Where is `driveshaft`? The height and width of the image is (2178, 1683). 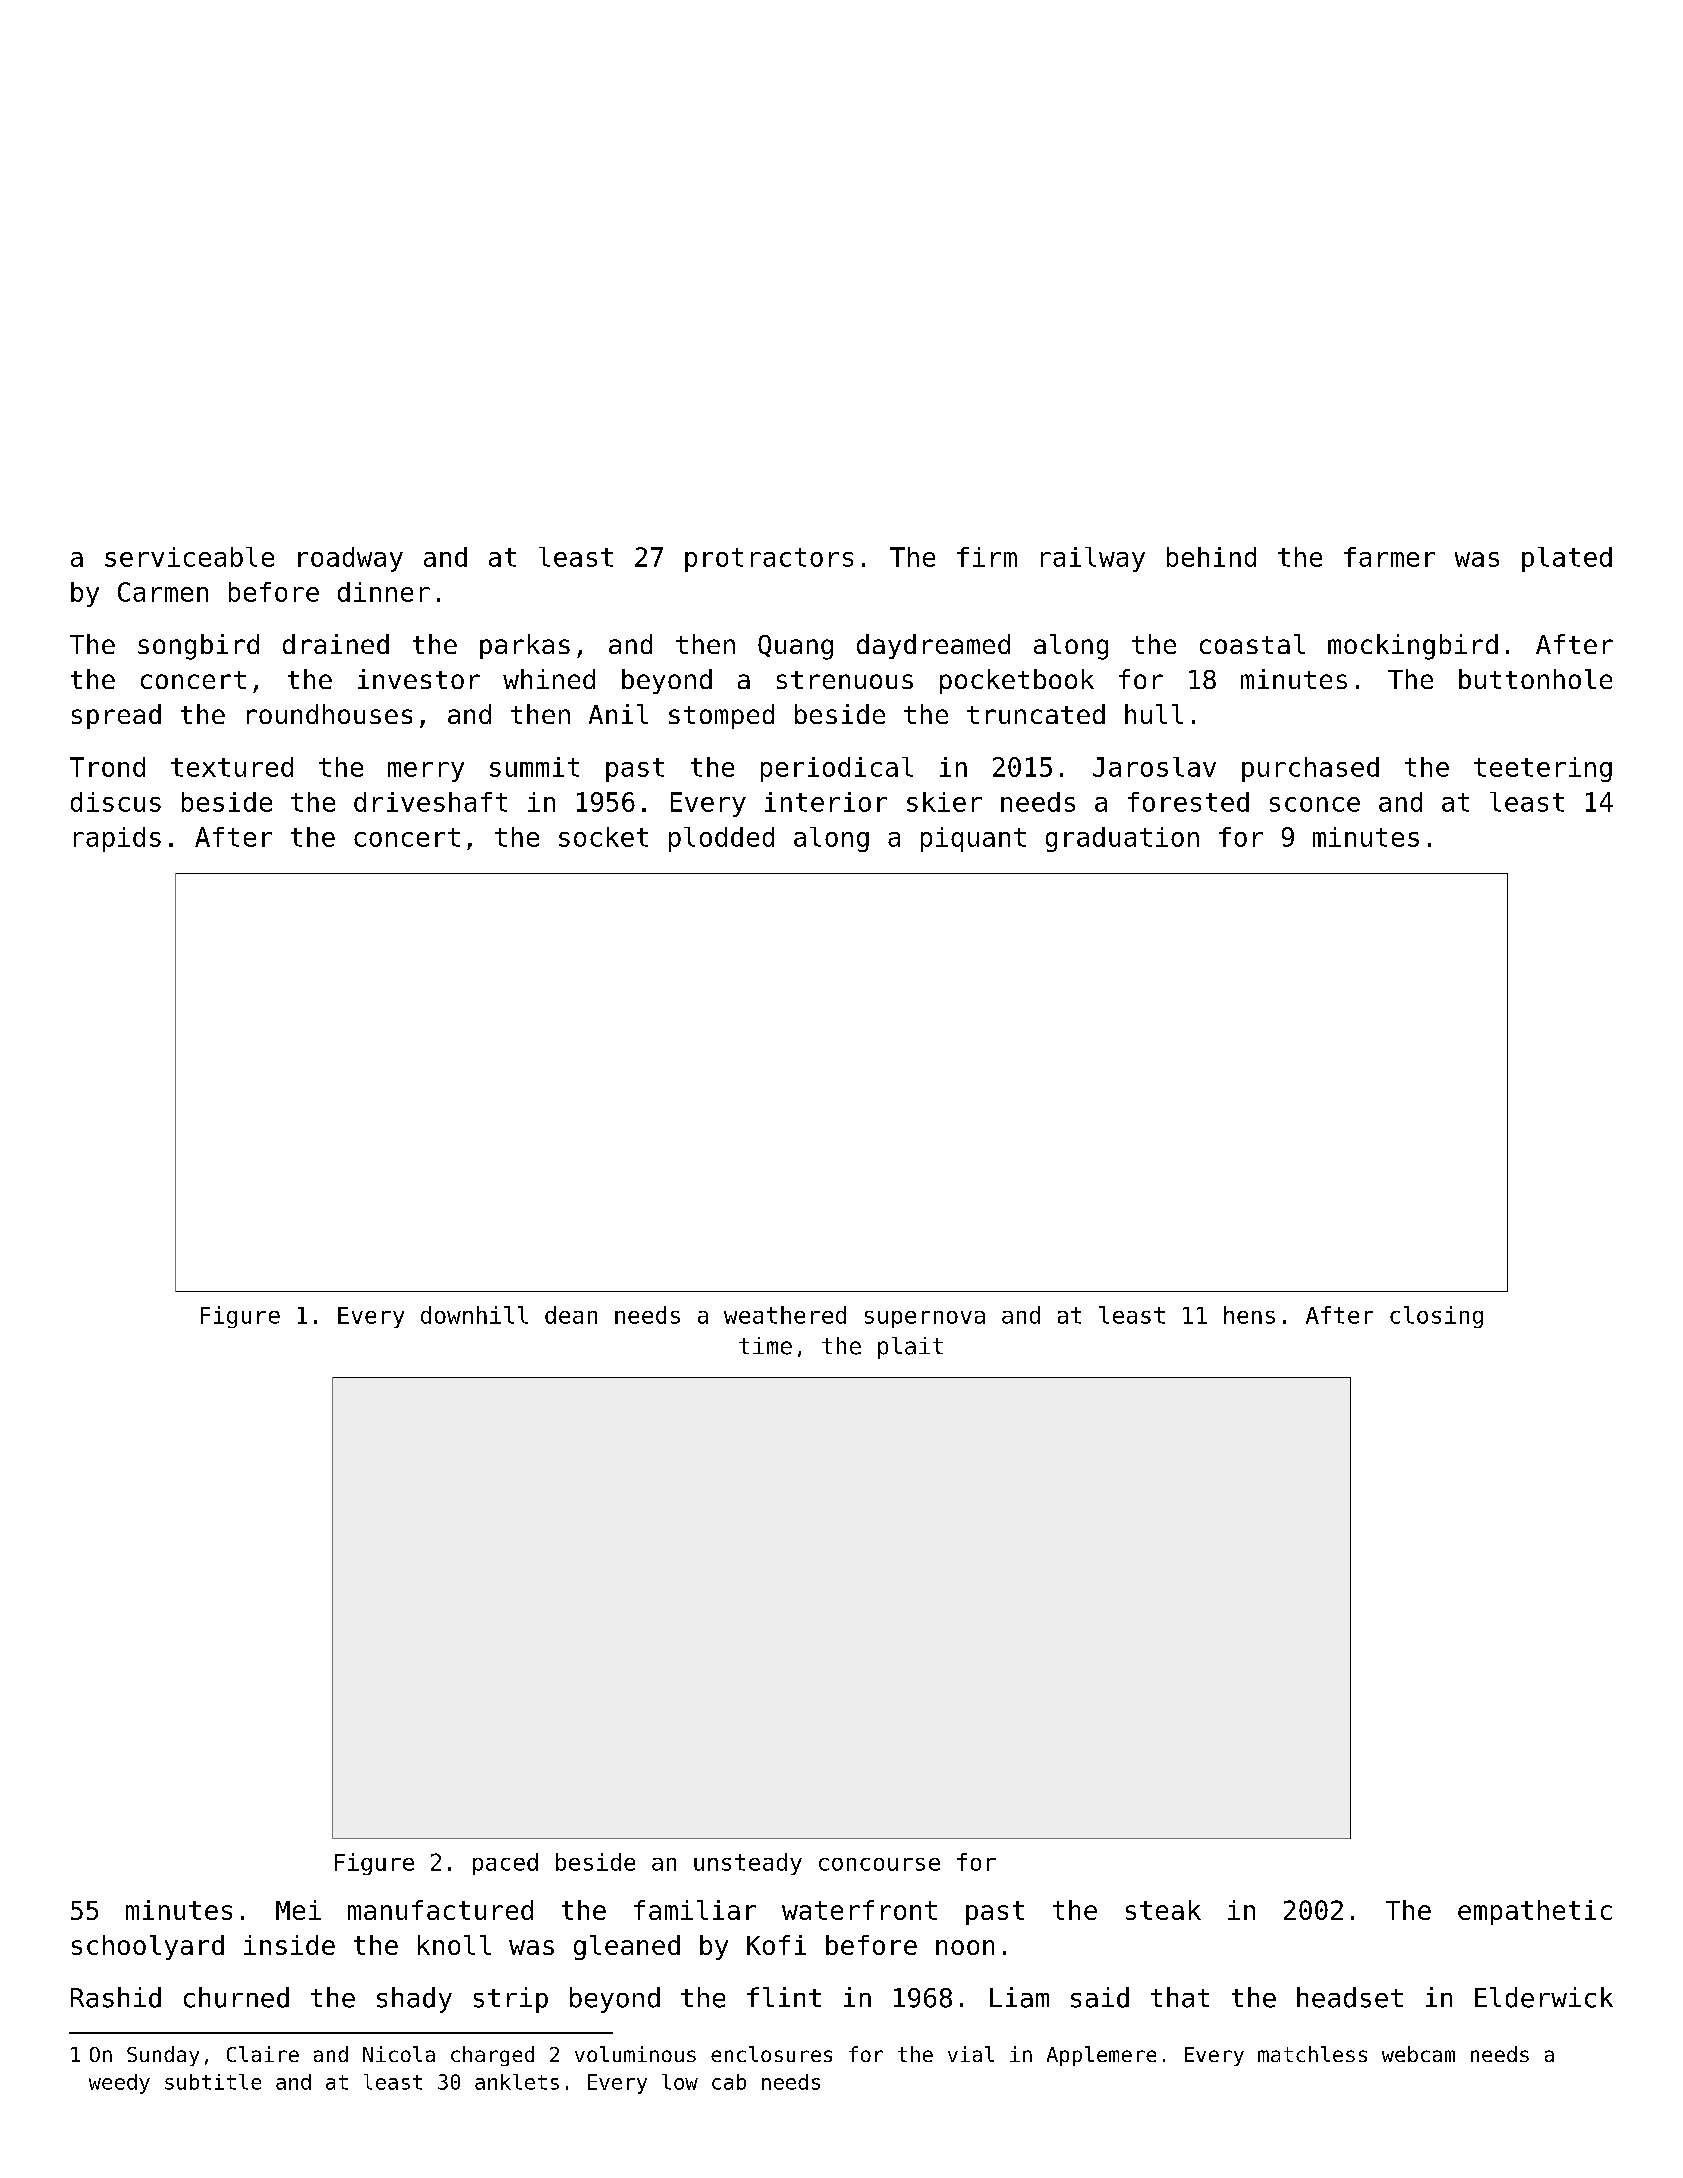
driveshaft is located at coordinates (430, 802).
